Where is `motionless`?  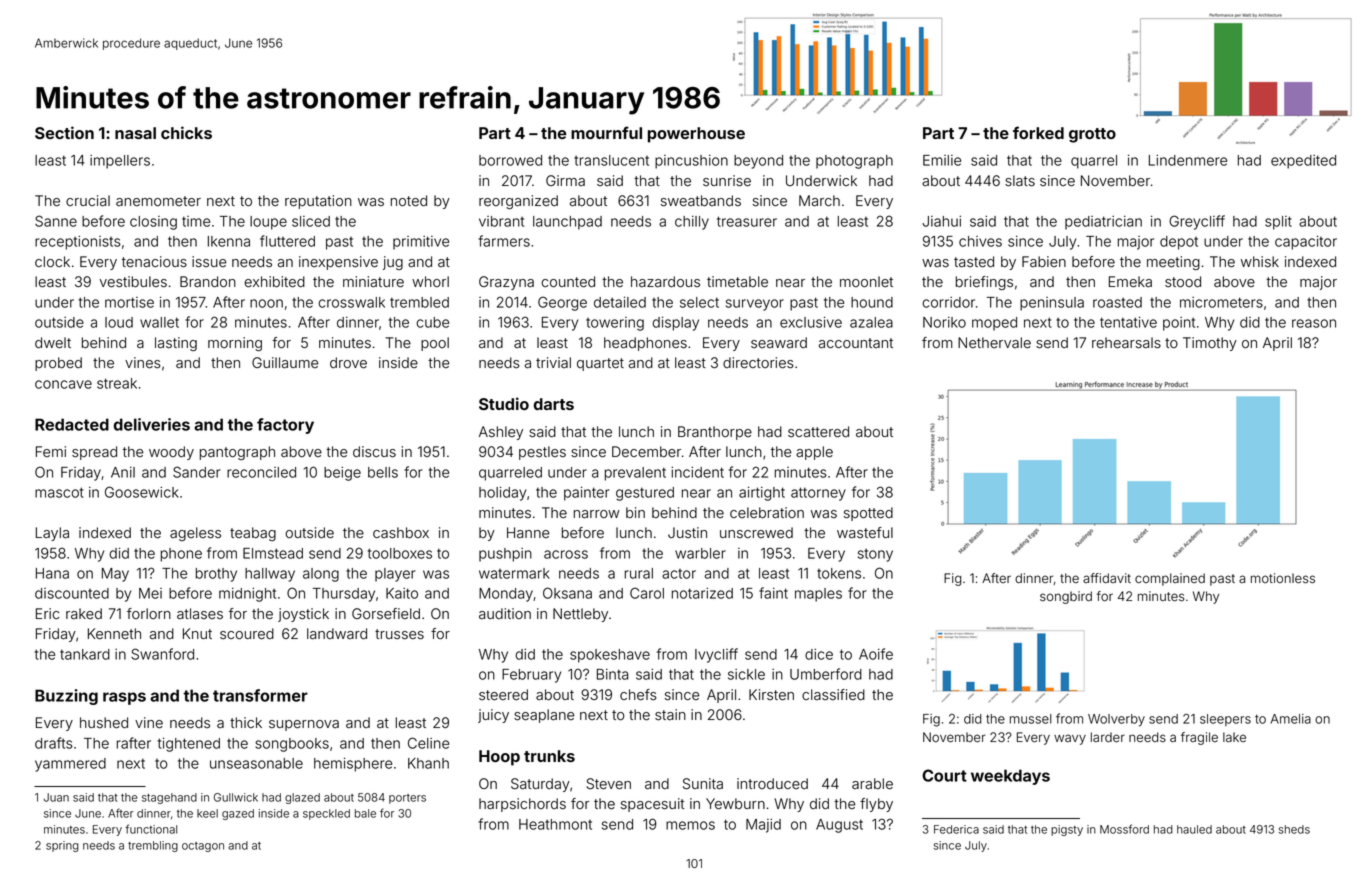 motionless is located at coordinates (1283, 578).
